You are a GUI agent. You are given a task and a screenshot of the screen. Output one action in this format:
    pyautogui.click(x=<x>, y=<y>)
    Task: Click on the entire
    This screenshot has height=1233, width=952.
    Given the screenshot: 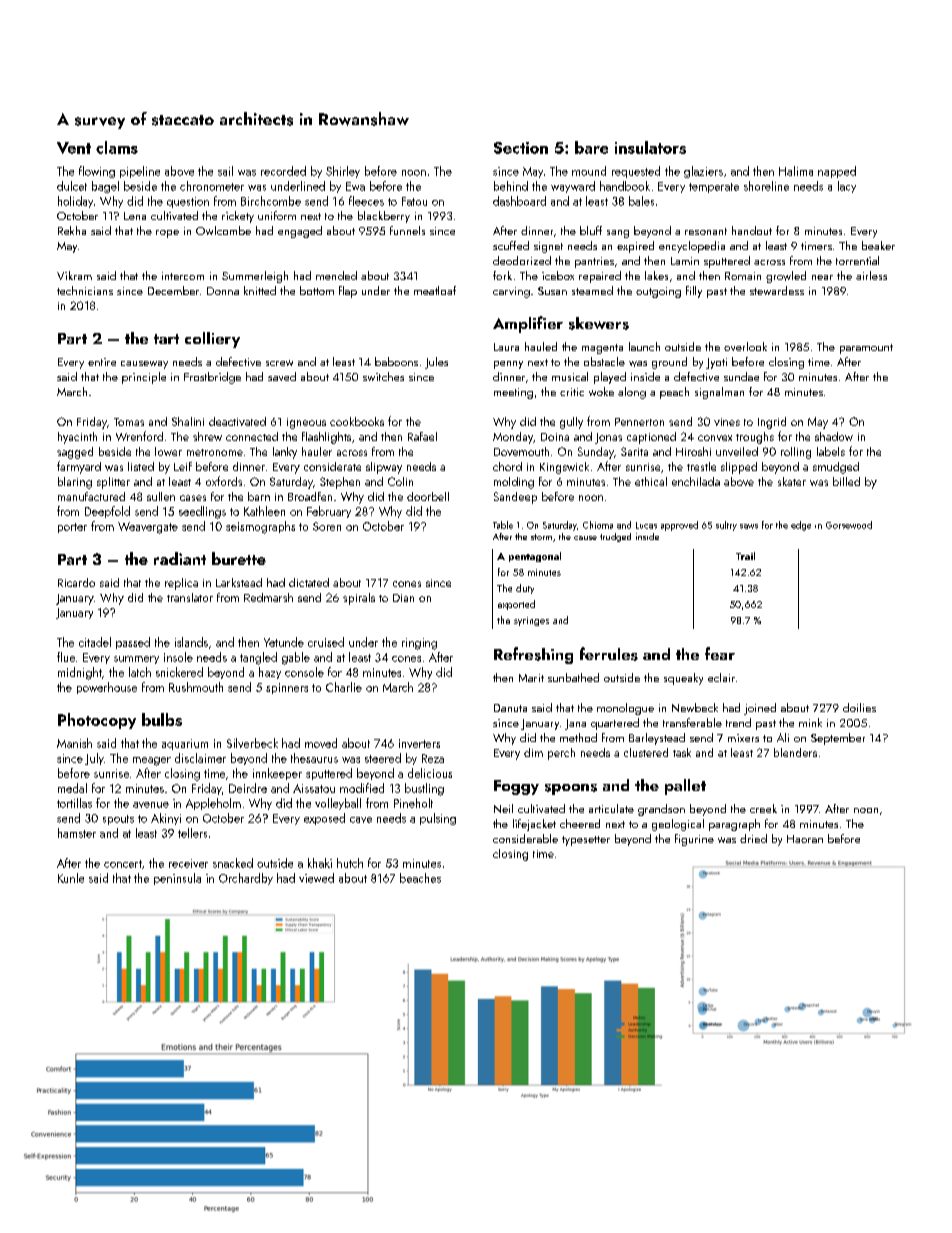 What is the action you would take?
    pyautogui.click(x=102, y=362)
